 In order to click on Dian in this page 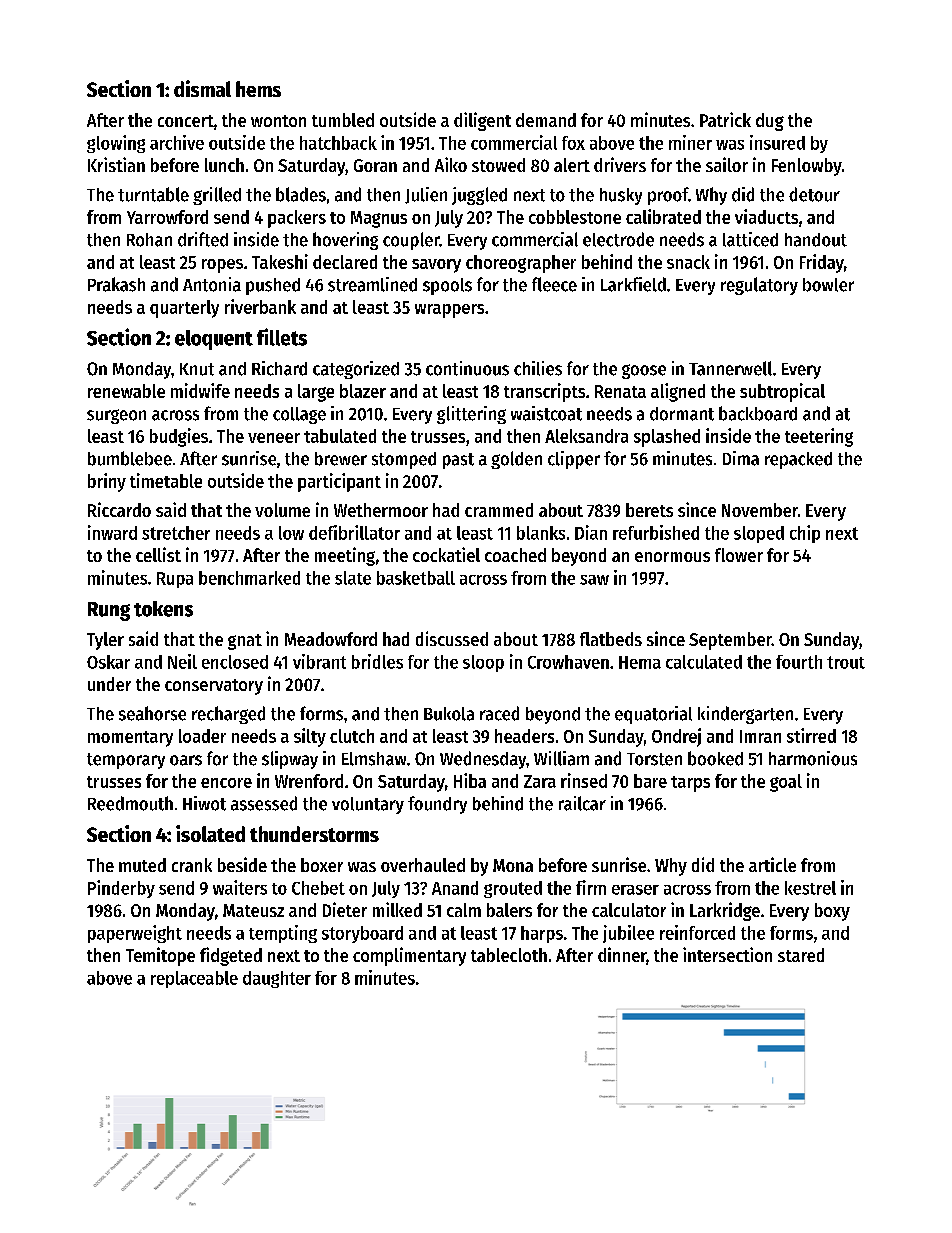, I will do `click(591, 532)`.
